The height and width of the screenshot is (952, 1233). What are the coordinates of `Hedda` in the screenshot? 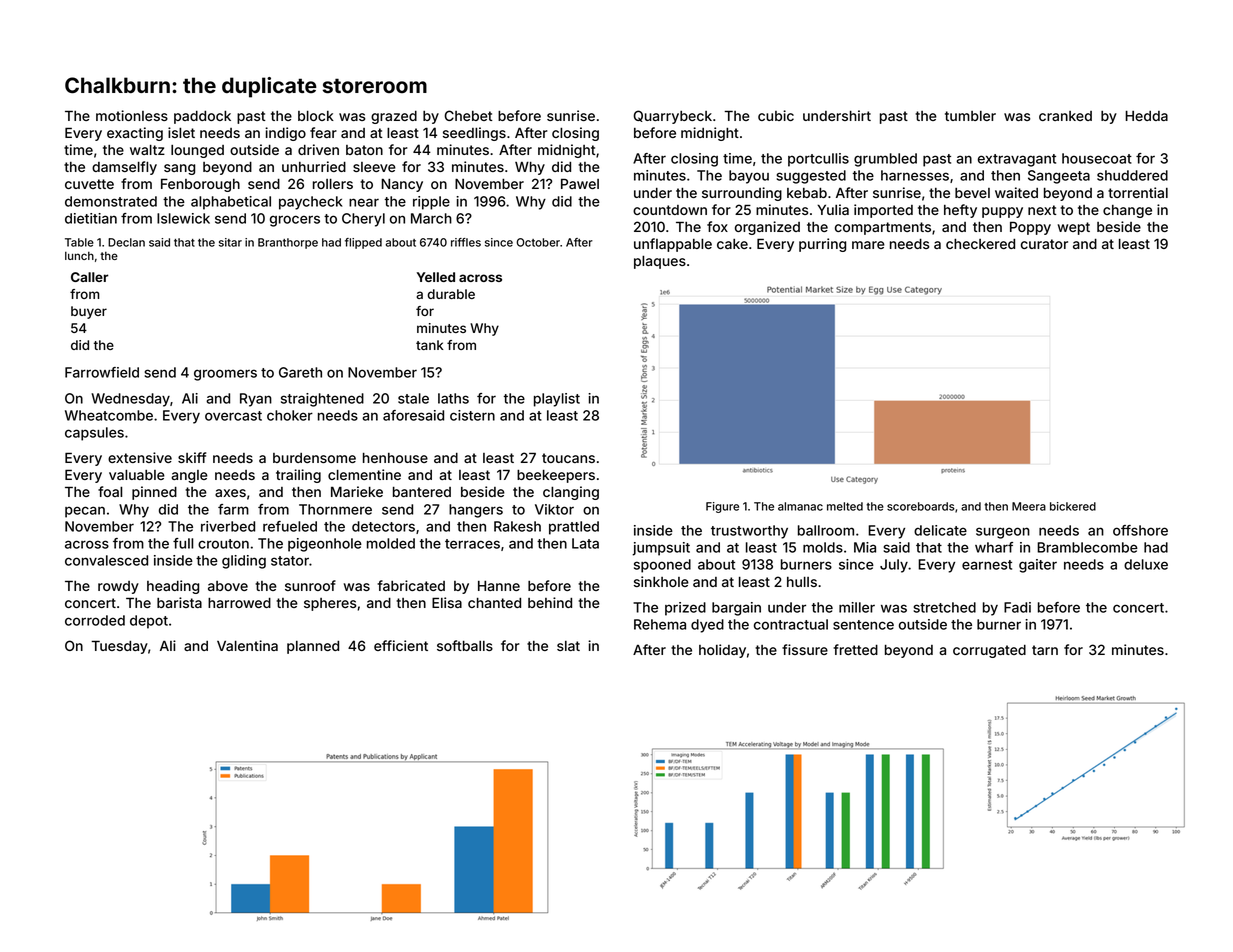 It's located at (1146, 116).
